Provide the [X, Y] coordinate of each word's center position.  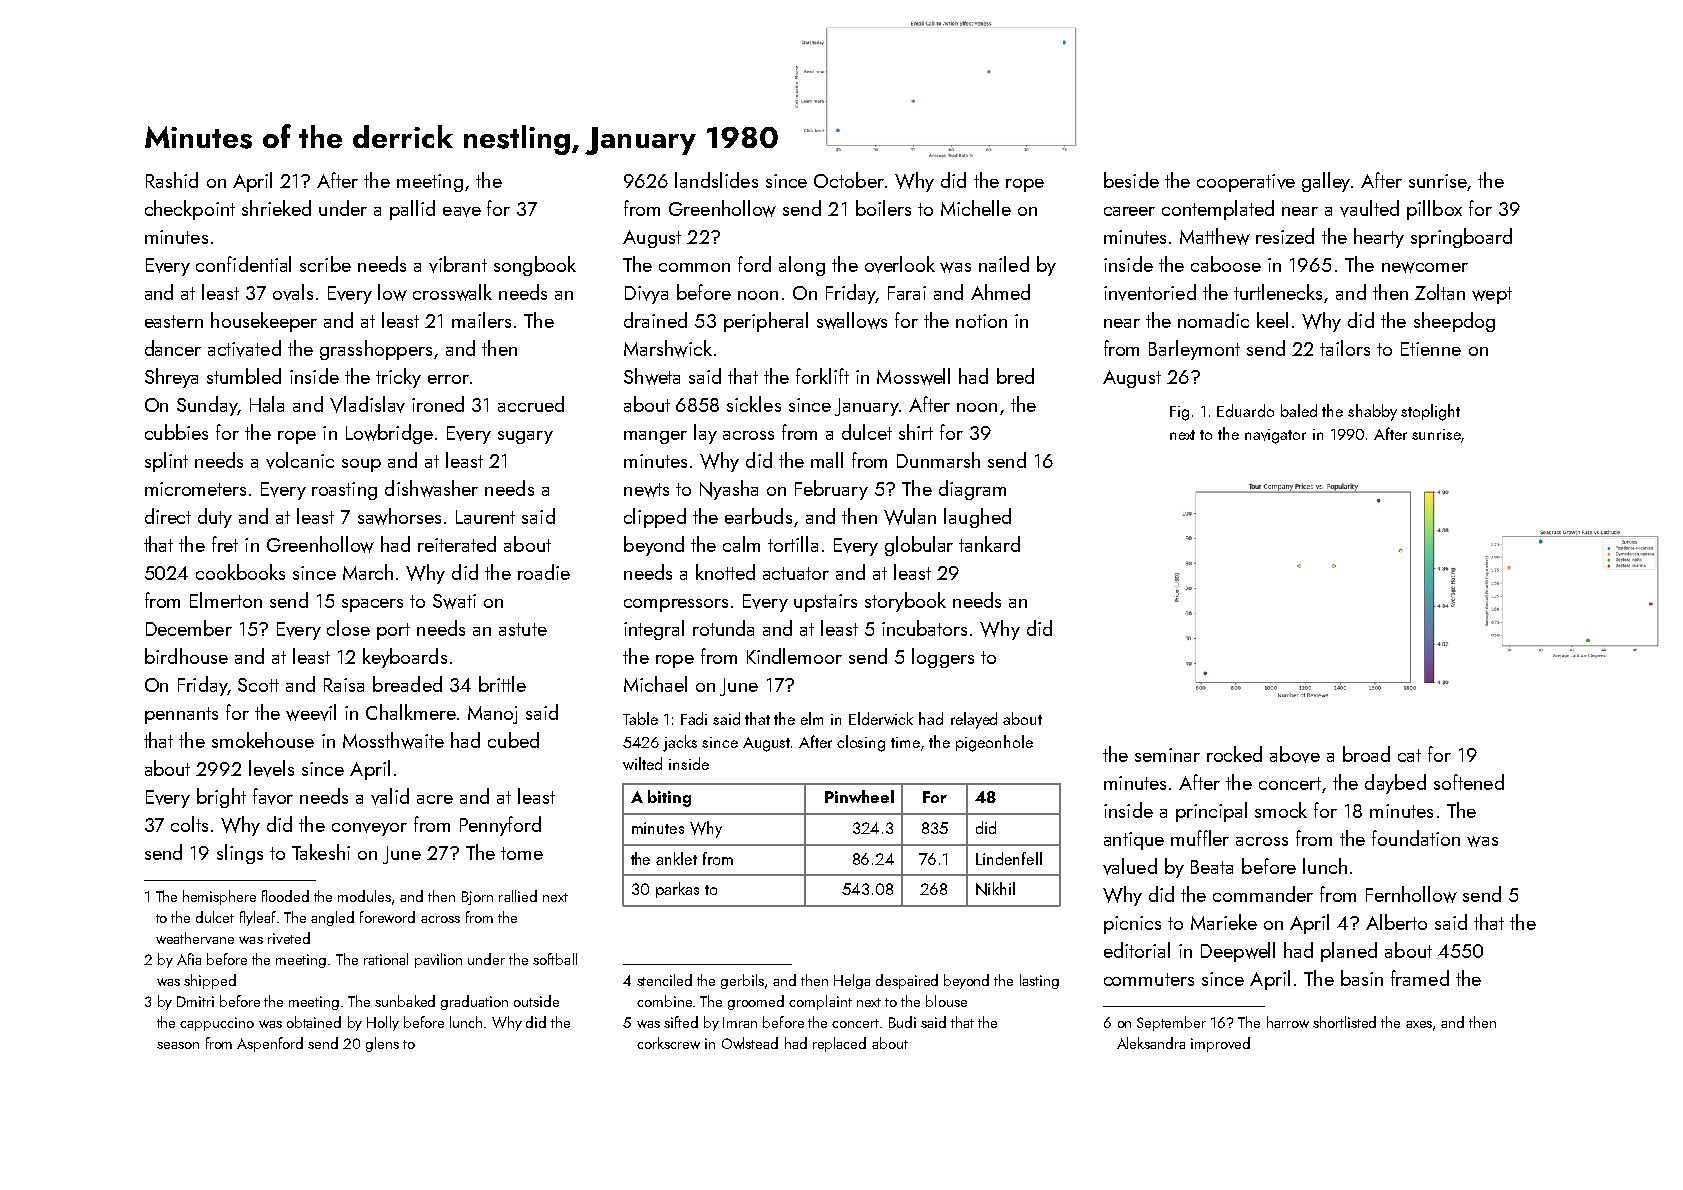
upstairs [825, 603]
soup [361, 465]
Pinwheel [859, 796]
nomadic [1213, 320]
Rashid [172, 180]
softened [1469, 782]
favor [273, 796]
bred [1015, 376]
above [1295, 754]
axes [1419, 1024]
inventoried [1150, 292]
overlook [900, 264]
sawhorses [399, 516]
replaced [839, 1044]
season [178, 1045]
